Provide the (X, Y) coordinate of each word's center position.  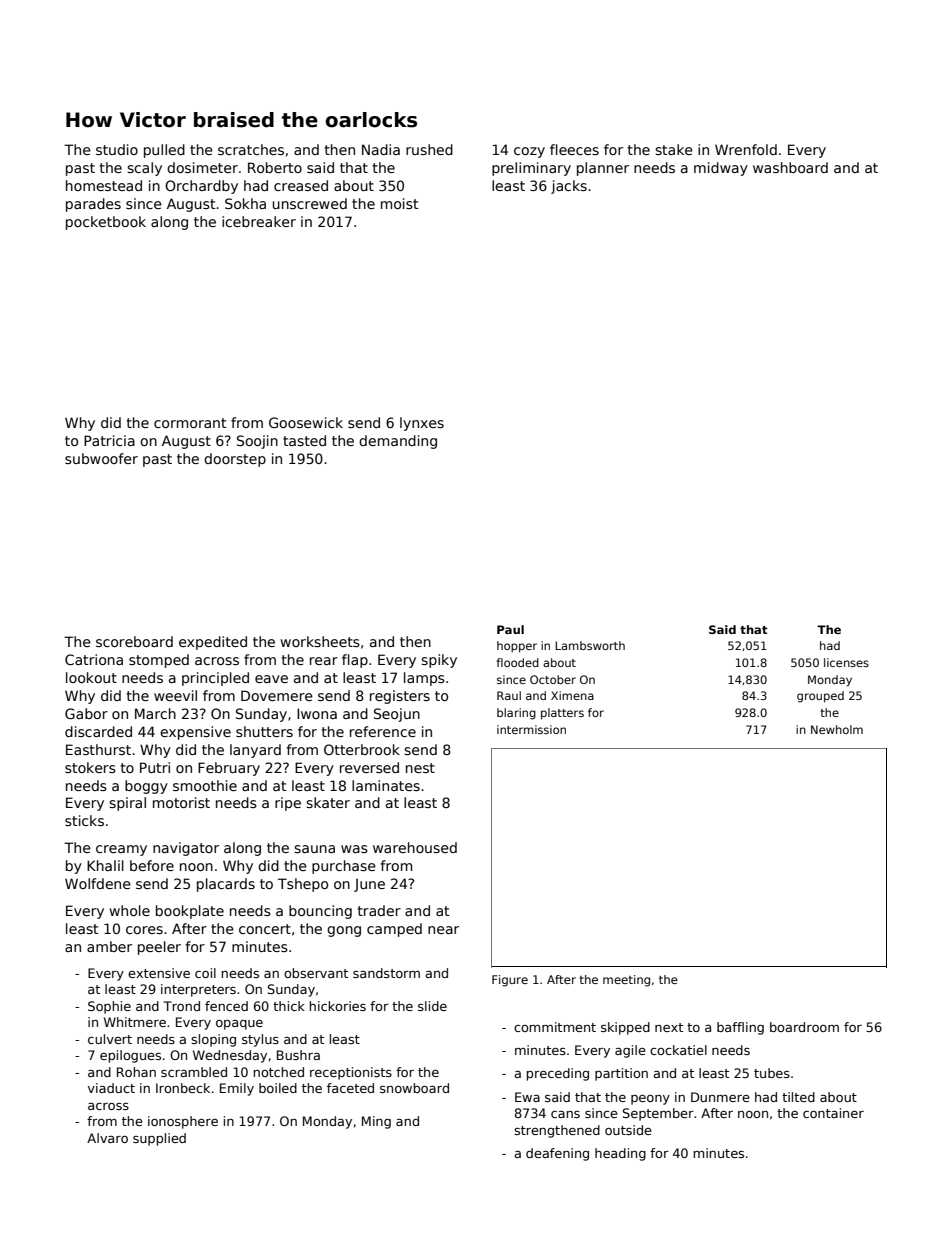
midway (721, 169)
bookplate (190, 912)
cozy (529, 152)
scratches (251, 149)
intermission (531, 729)
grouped (820, 697)
